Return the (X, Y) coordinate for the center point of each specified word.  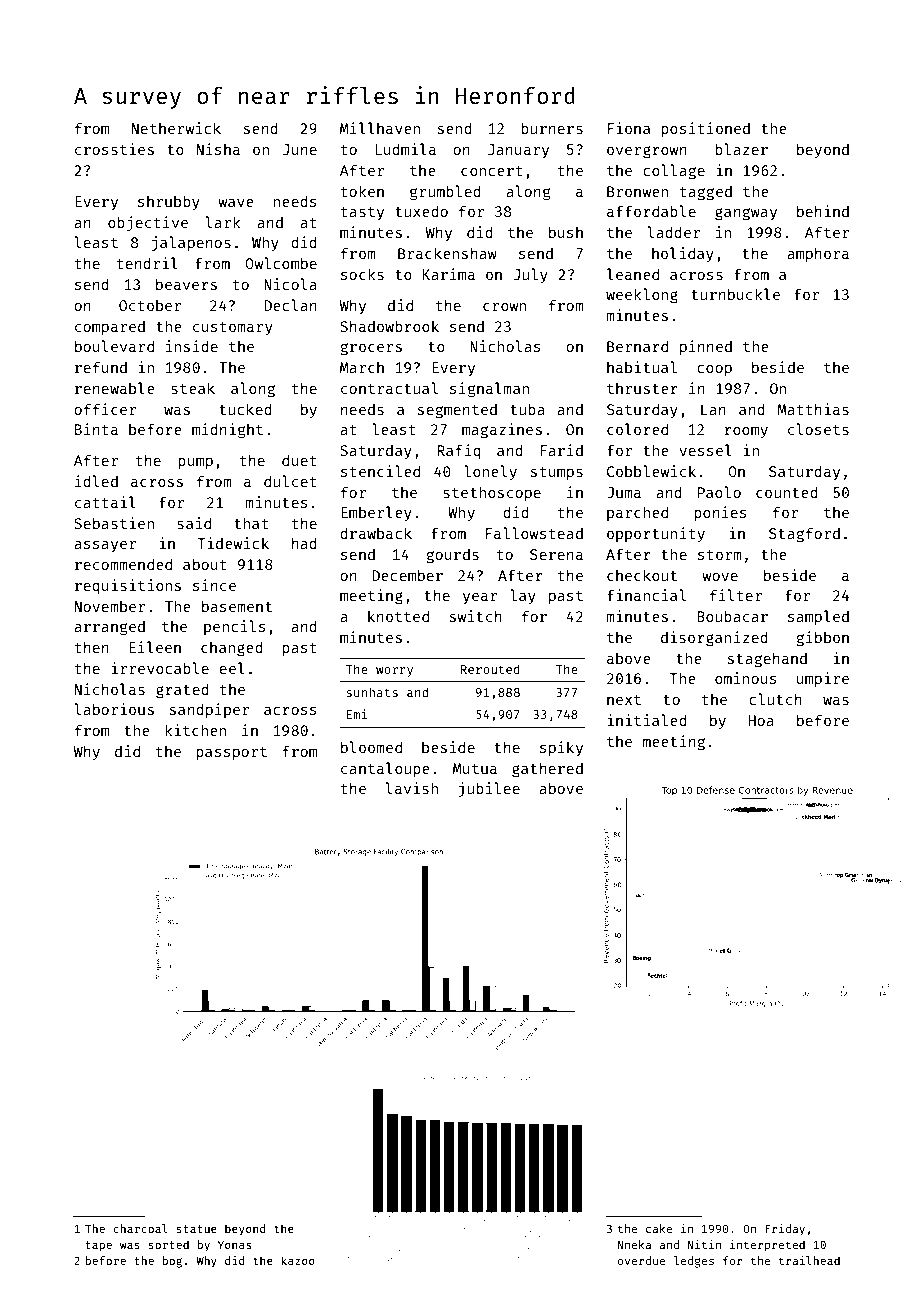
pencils (235, 627)
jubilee (489, 789)
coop (714, 370)
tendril (147, 263)
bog (172, 1262)
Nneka (634, 1244)
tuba (527, 409)
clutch (775, 699)
